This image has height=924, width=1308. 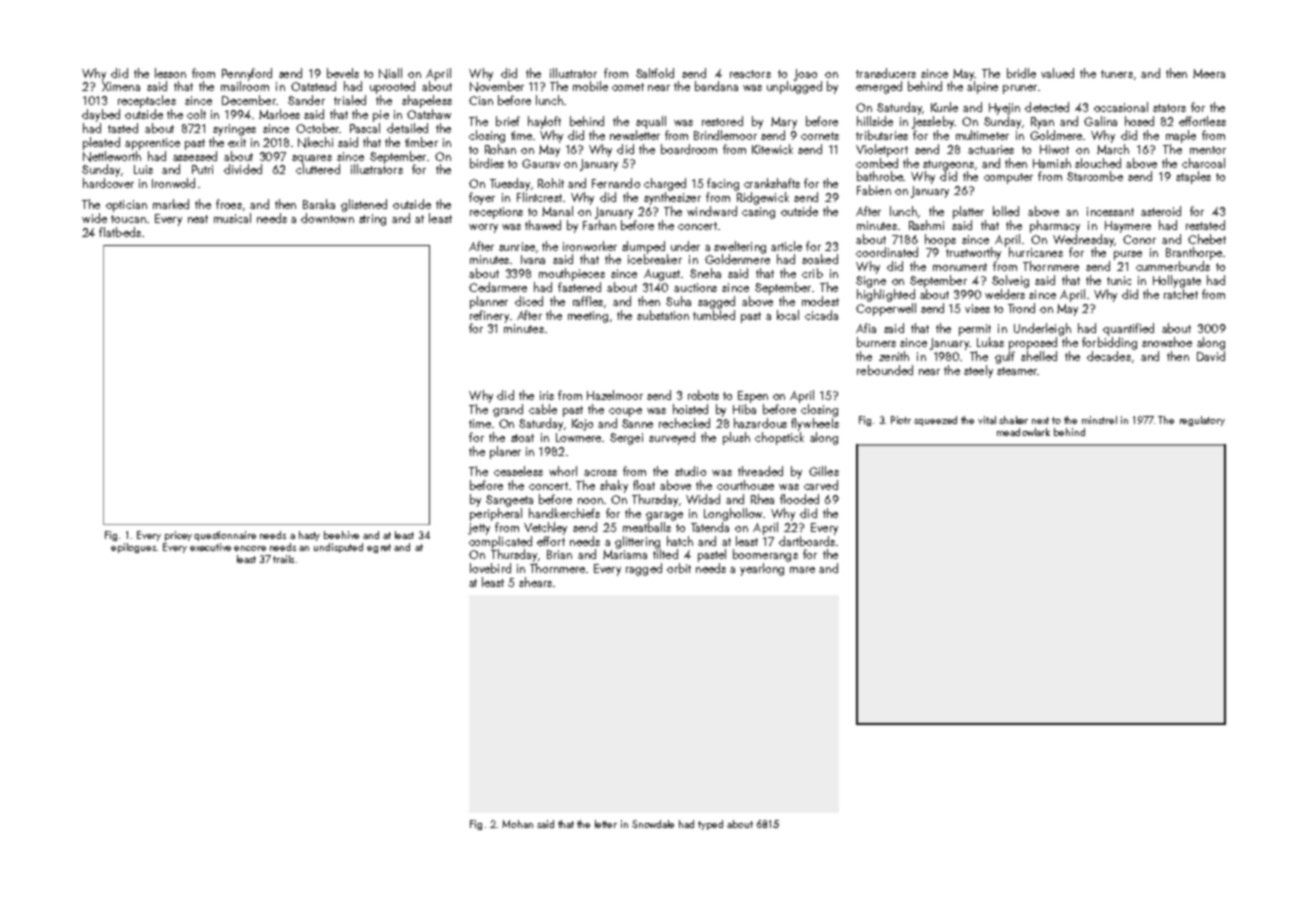 I want to click on lesson, so click(x=170, y=73).
